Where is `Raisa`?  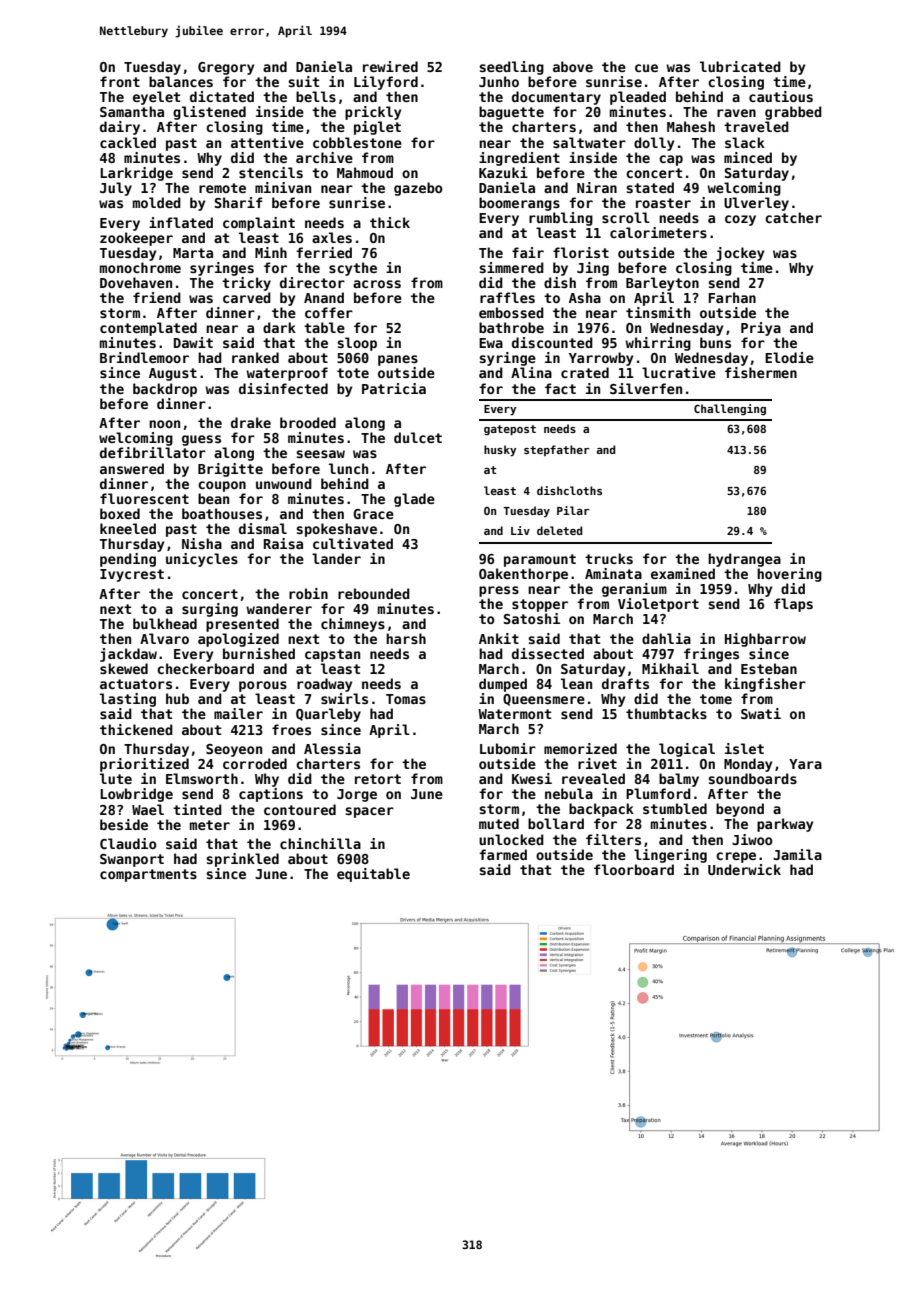 Raisa is located at coordinates (283, 543).
